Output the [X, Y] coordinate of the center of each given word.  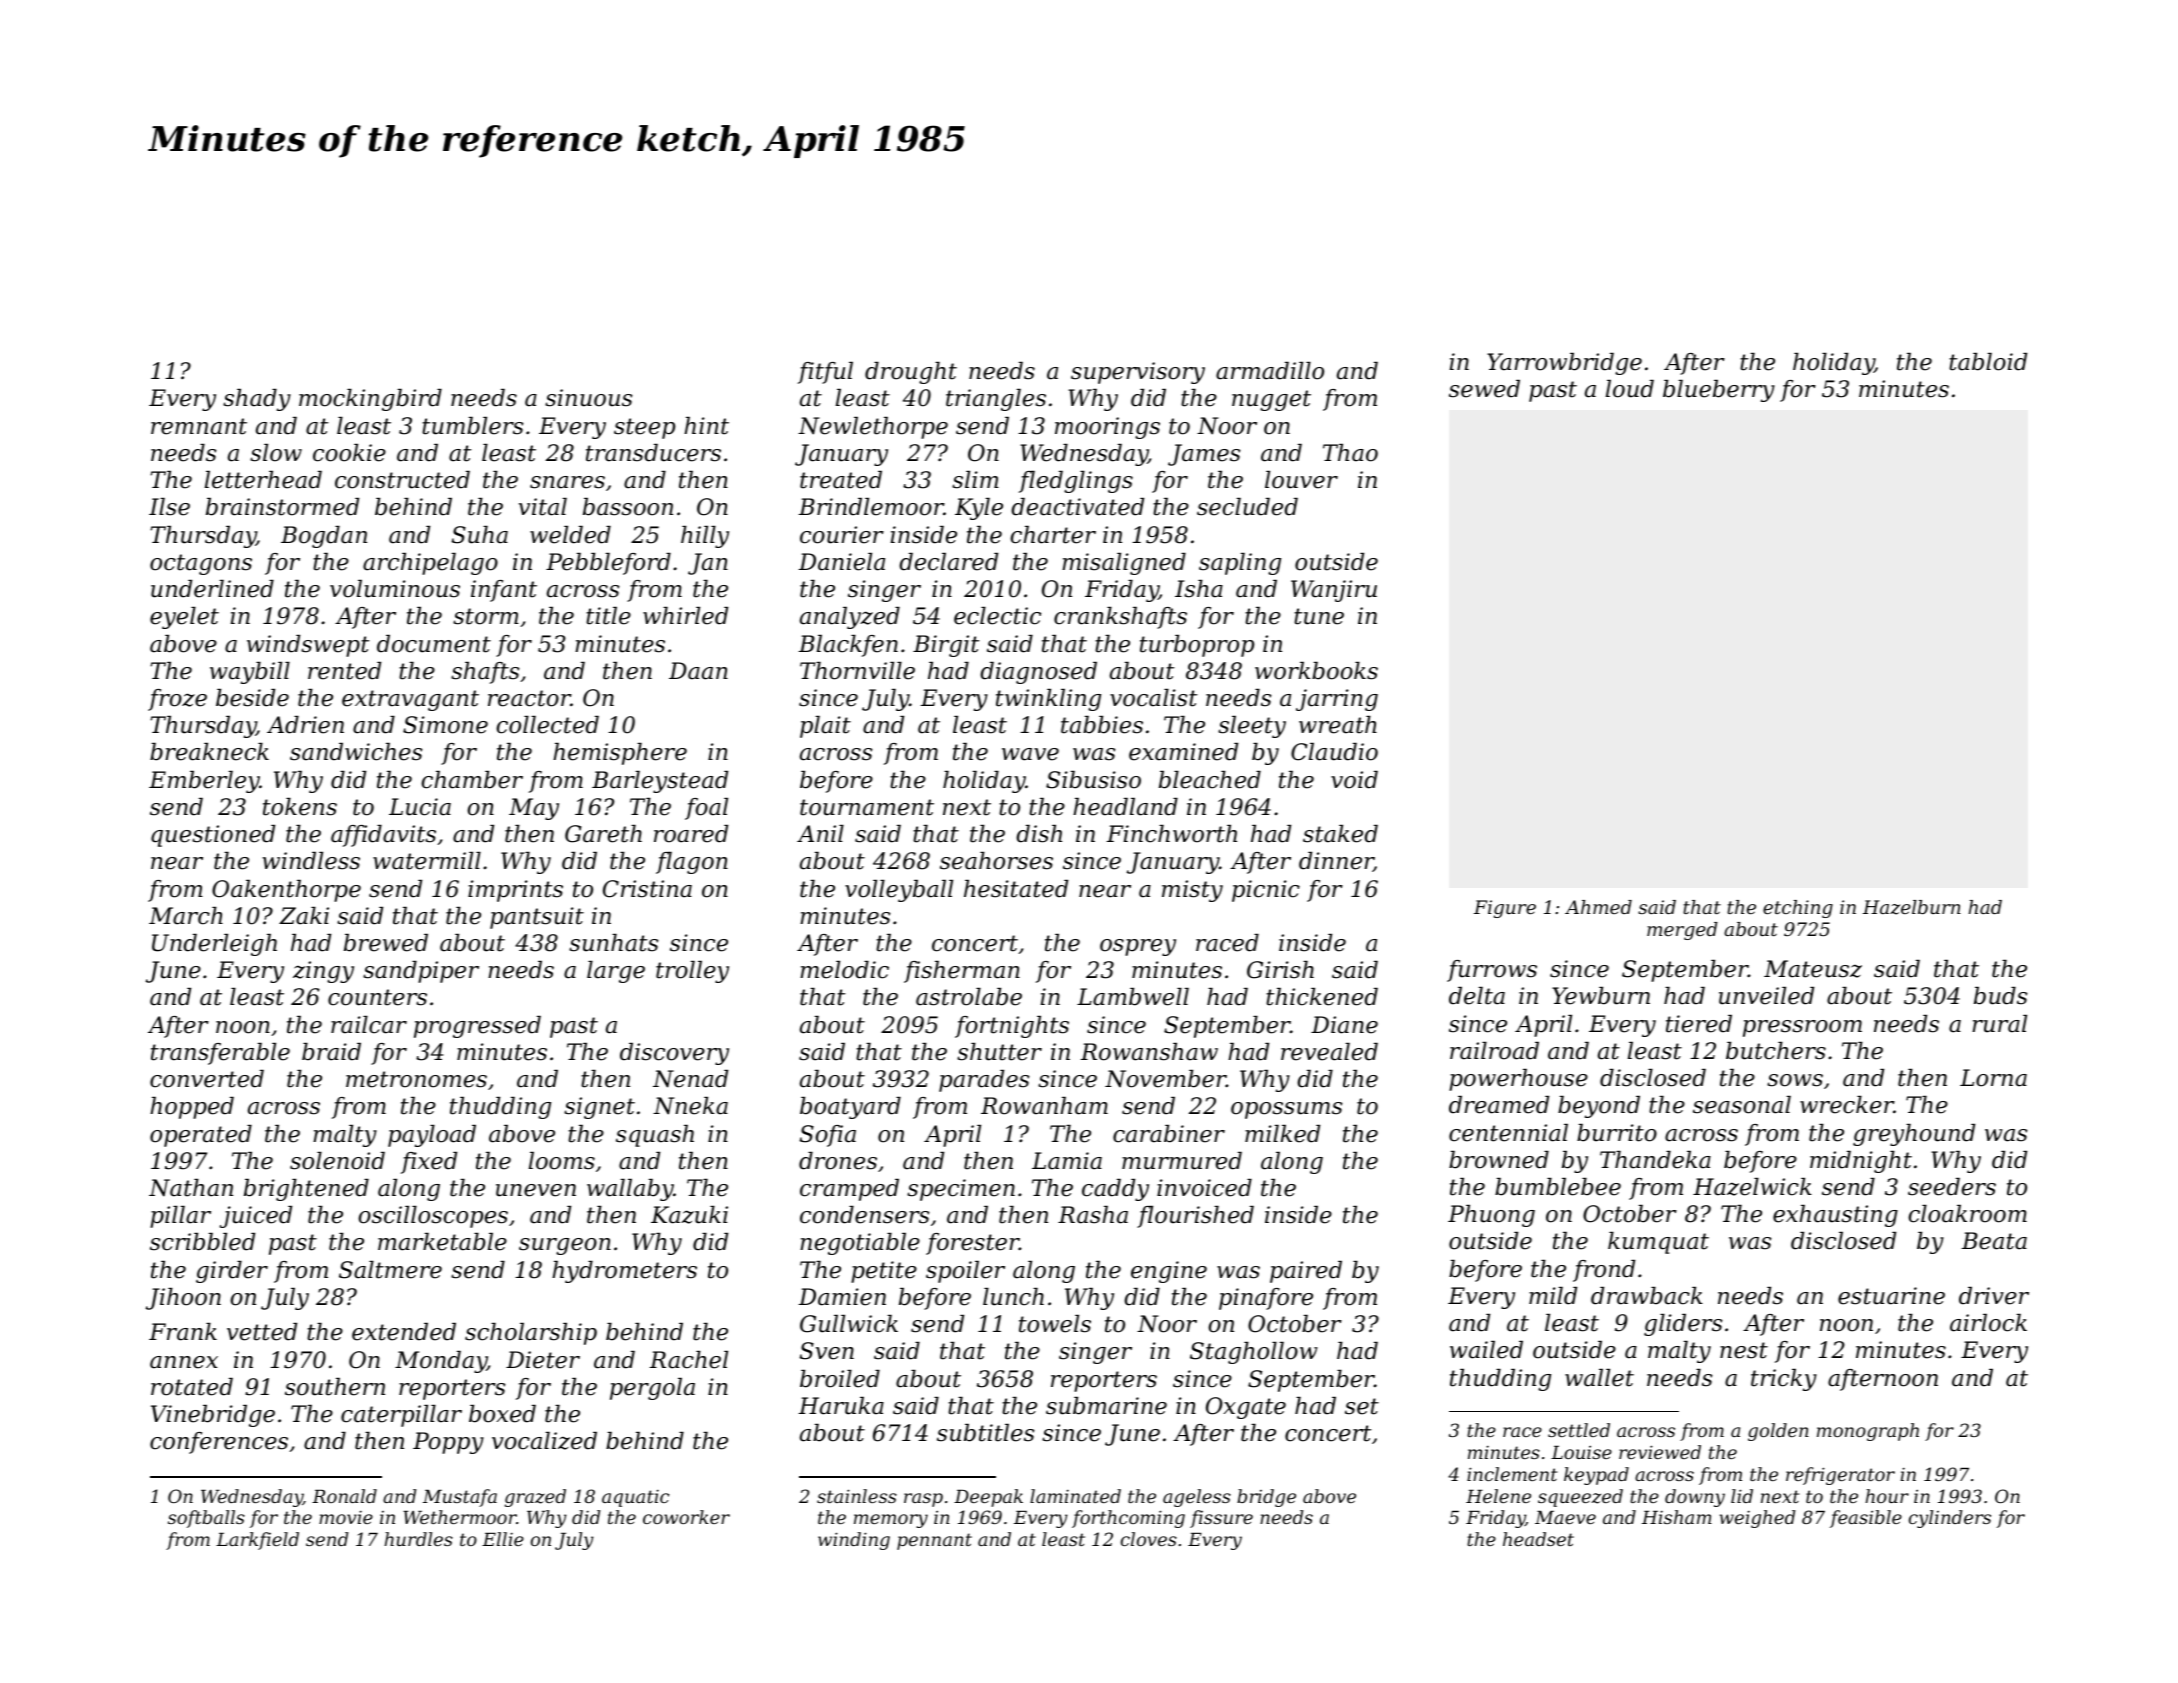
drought [911, 373]
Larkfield [257, 1541]
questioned [213, 836]
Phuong [1491, 1216]
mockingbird [370, 400]
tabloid [1988, 362]
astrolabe [969, 997]
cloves [1149, 1539]
